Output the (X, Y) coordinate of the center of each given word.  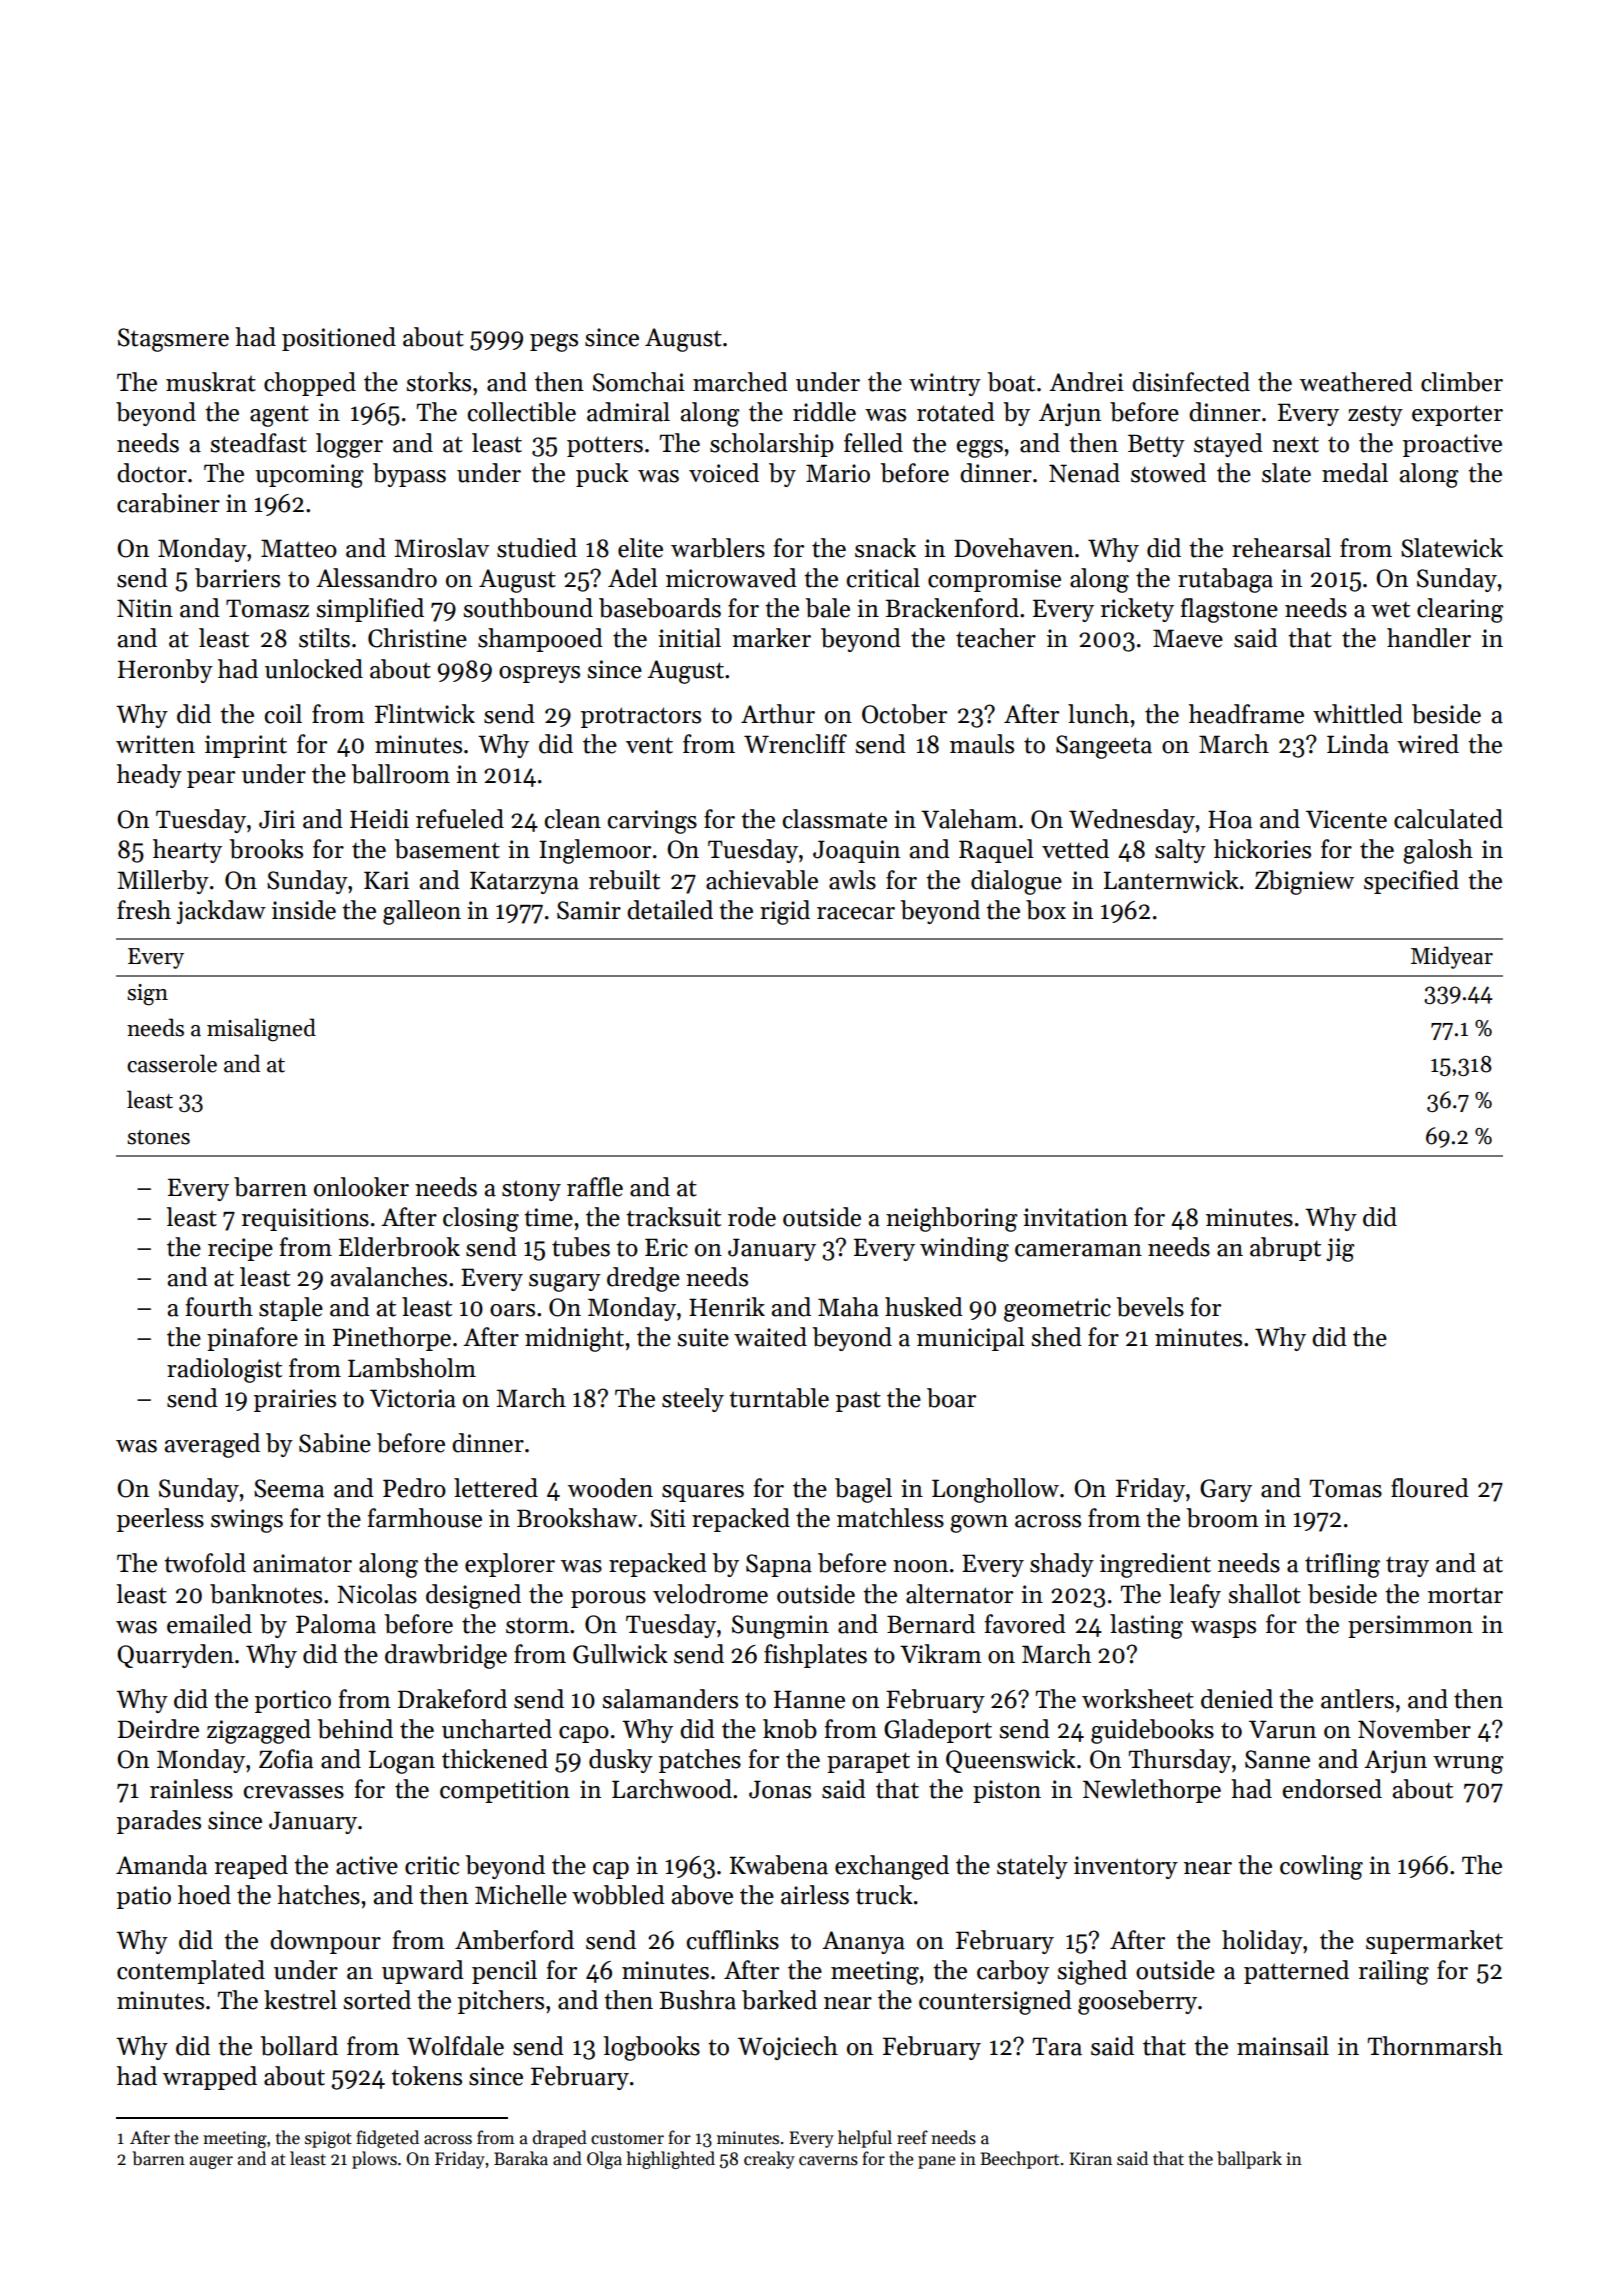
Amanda (161, 1865)
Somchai (639, 382)
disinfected (1191, 382)
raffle (595, 1187)
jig (1340, 1250)
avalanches (389, 1277)
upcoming (309, 476)
